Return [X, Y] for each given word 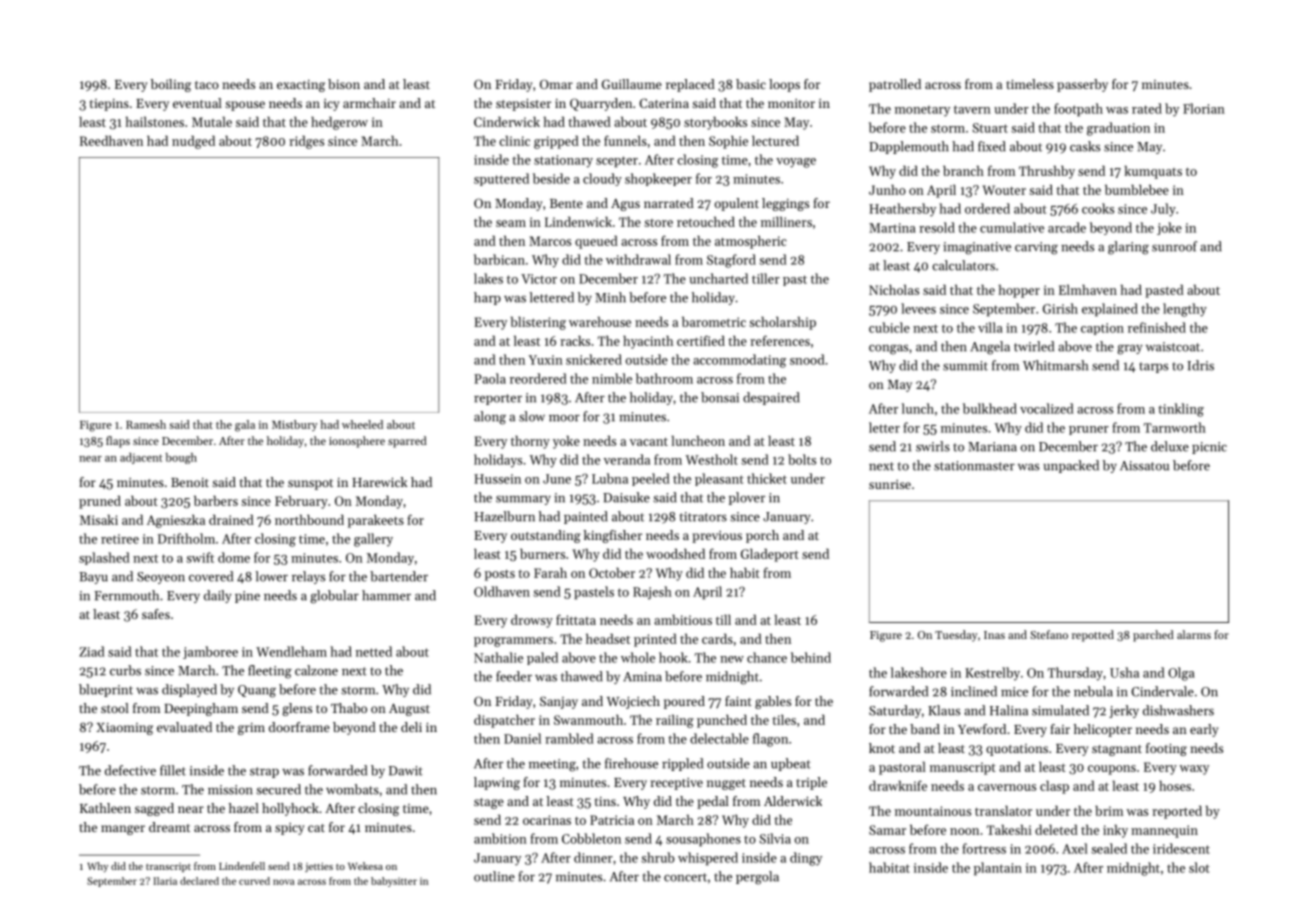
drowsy [532, 621]
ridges [306, 142]
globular [334, 597]
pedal [713, 802]
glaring [1128, 248]
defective [130, 770]
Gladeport [770, 555]
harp [487, 298]
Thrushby [1047, 172]
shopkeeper [658, 179]
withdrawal [638, 259]
